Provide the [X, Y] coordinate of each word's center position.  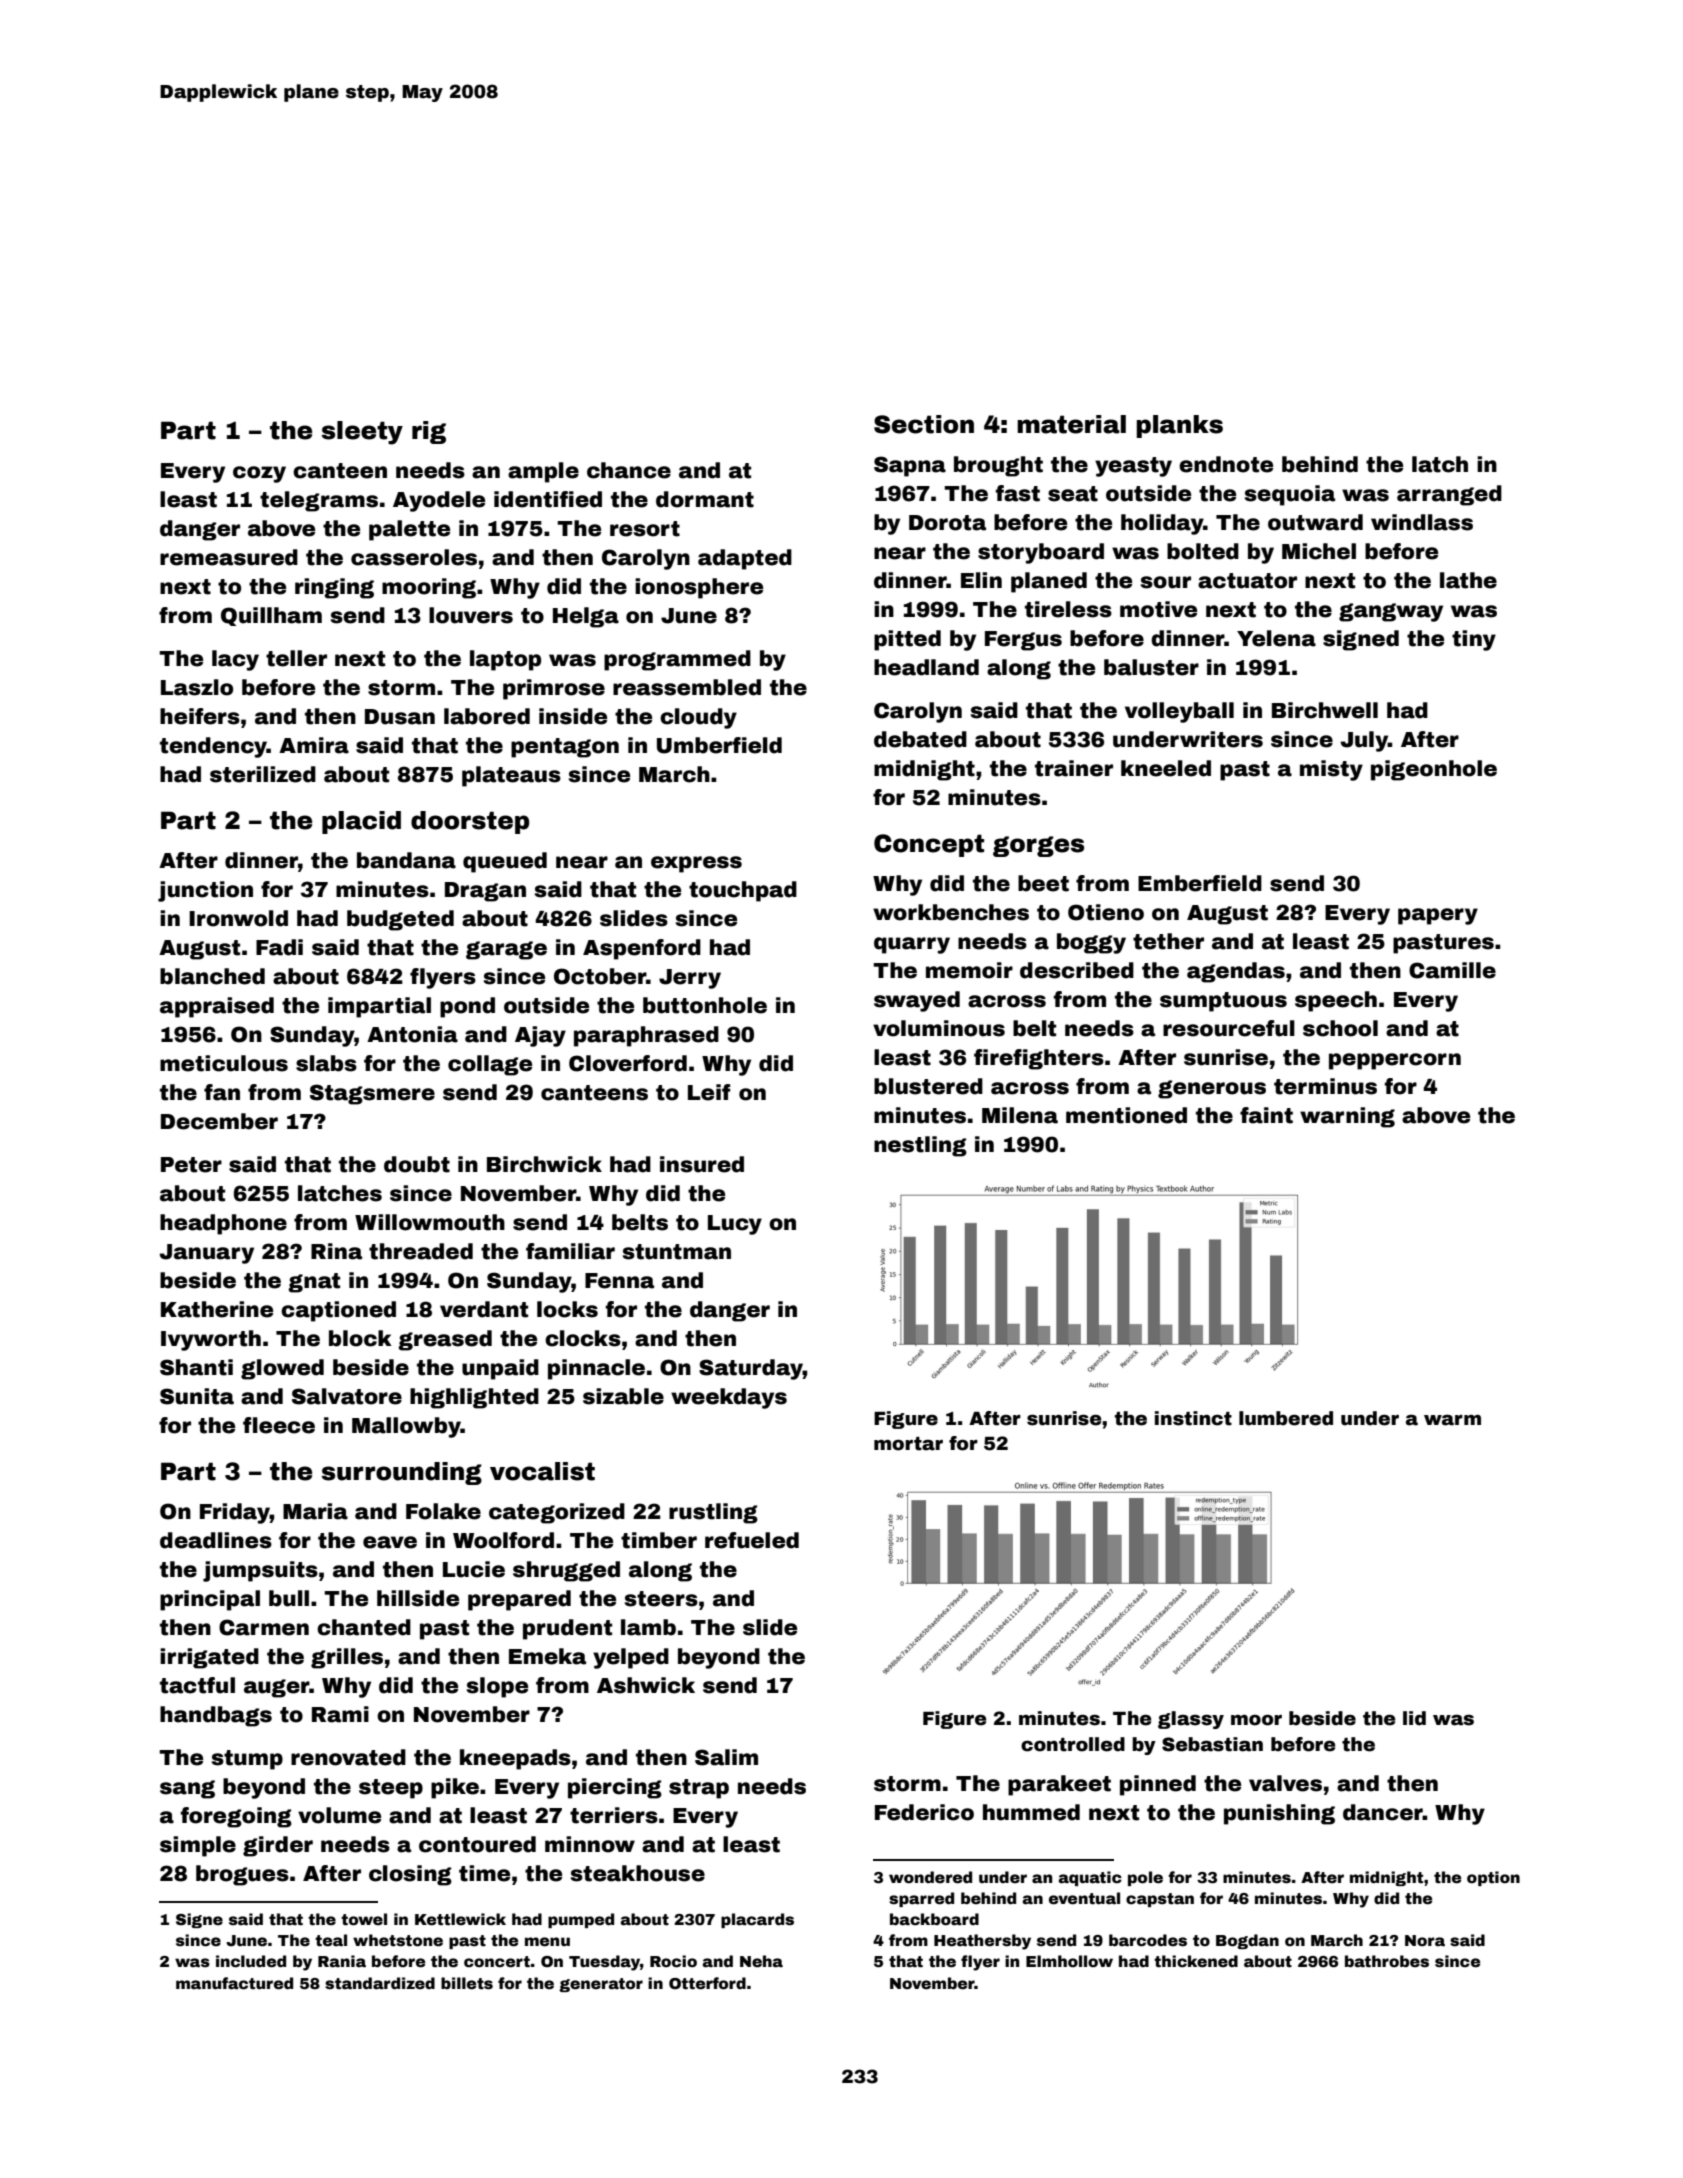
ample [543, 472]
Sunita [197, 1396]
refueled [752, 1540]
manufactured [234, 1983]
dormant [705, 499]
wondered [930, 1877]
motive [1158, 609]
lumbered [1286, 1418]
